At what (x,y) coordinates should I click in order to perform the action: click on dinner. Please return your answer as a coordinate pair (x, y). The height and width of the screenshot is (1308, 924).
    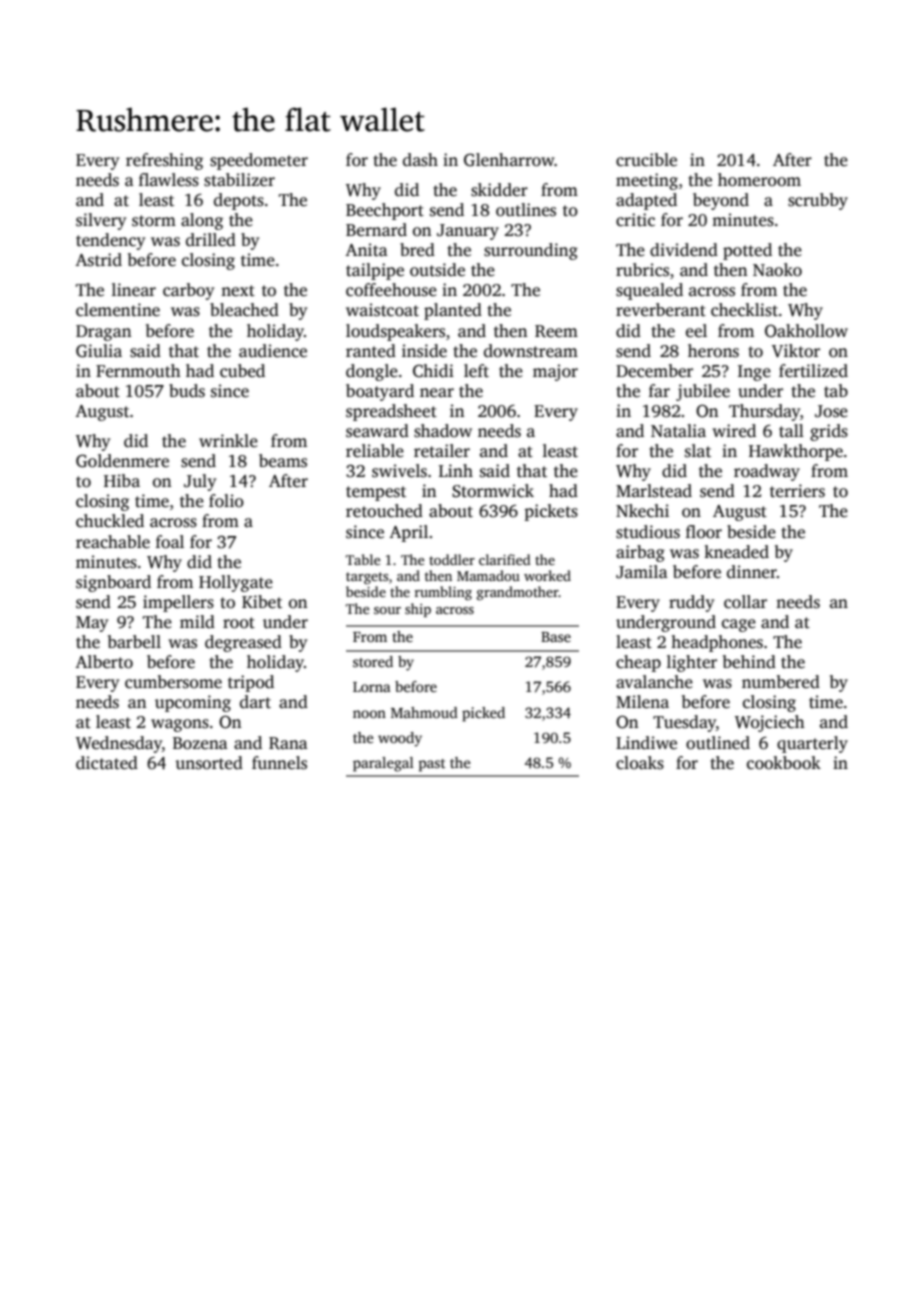
    Looking at the image, I should click on (752, 571).
